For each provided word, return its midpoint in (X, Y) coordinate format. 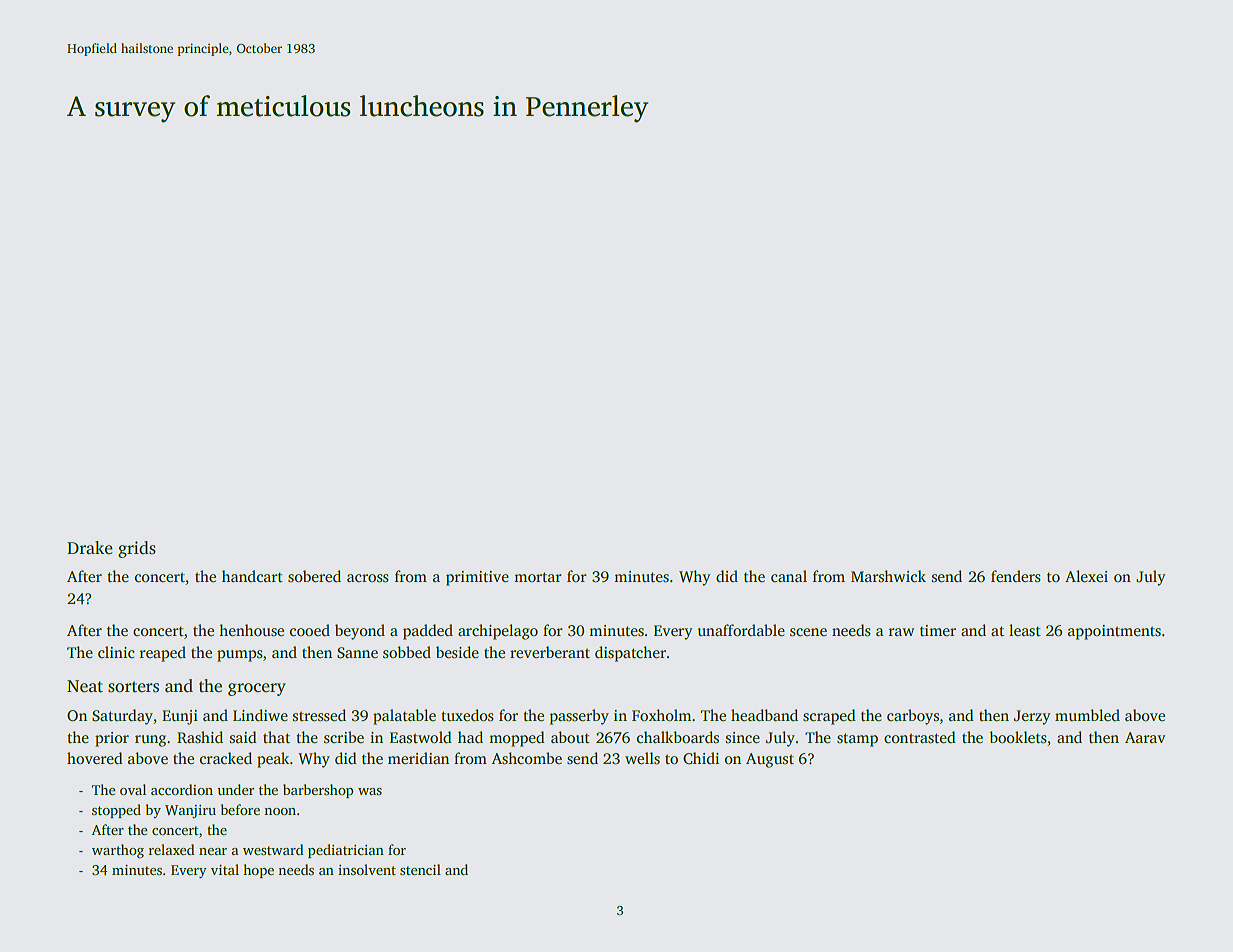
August (770, 760)
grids (137, 549)
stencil (420, 869)
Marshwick (888, 576)
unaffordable (741, 630)
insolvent (367, 869)
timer (938, 630)
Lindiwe (260, 715)
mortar (538, 577)
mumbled (1087, 715)
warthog (118, 851)
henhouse (251, 630)
